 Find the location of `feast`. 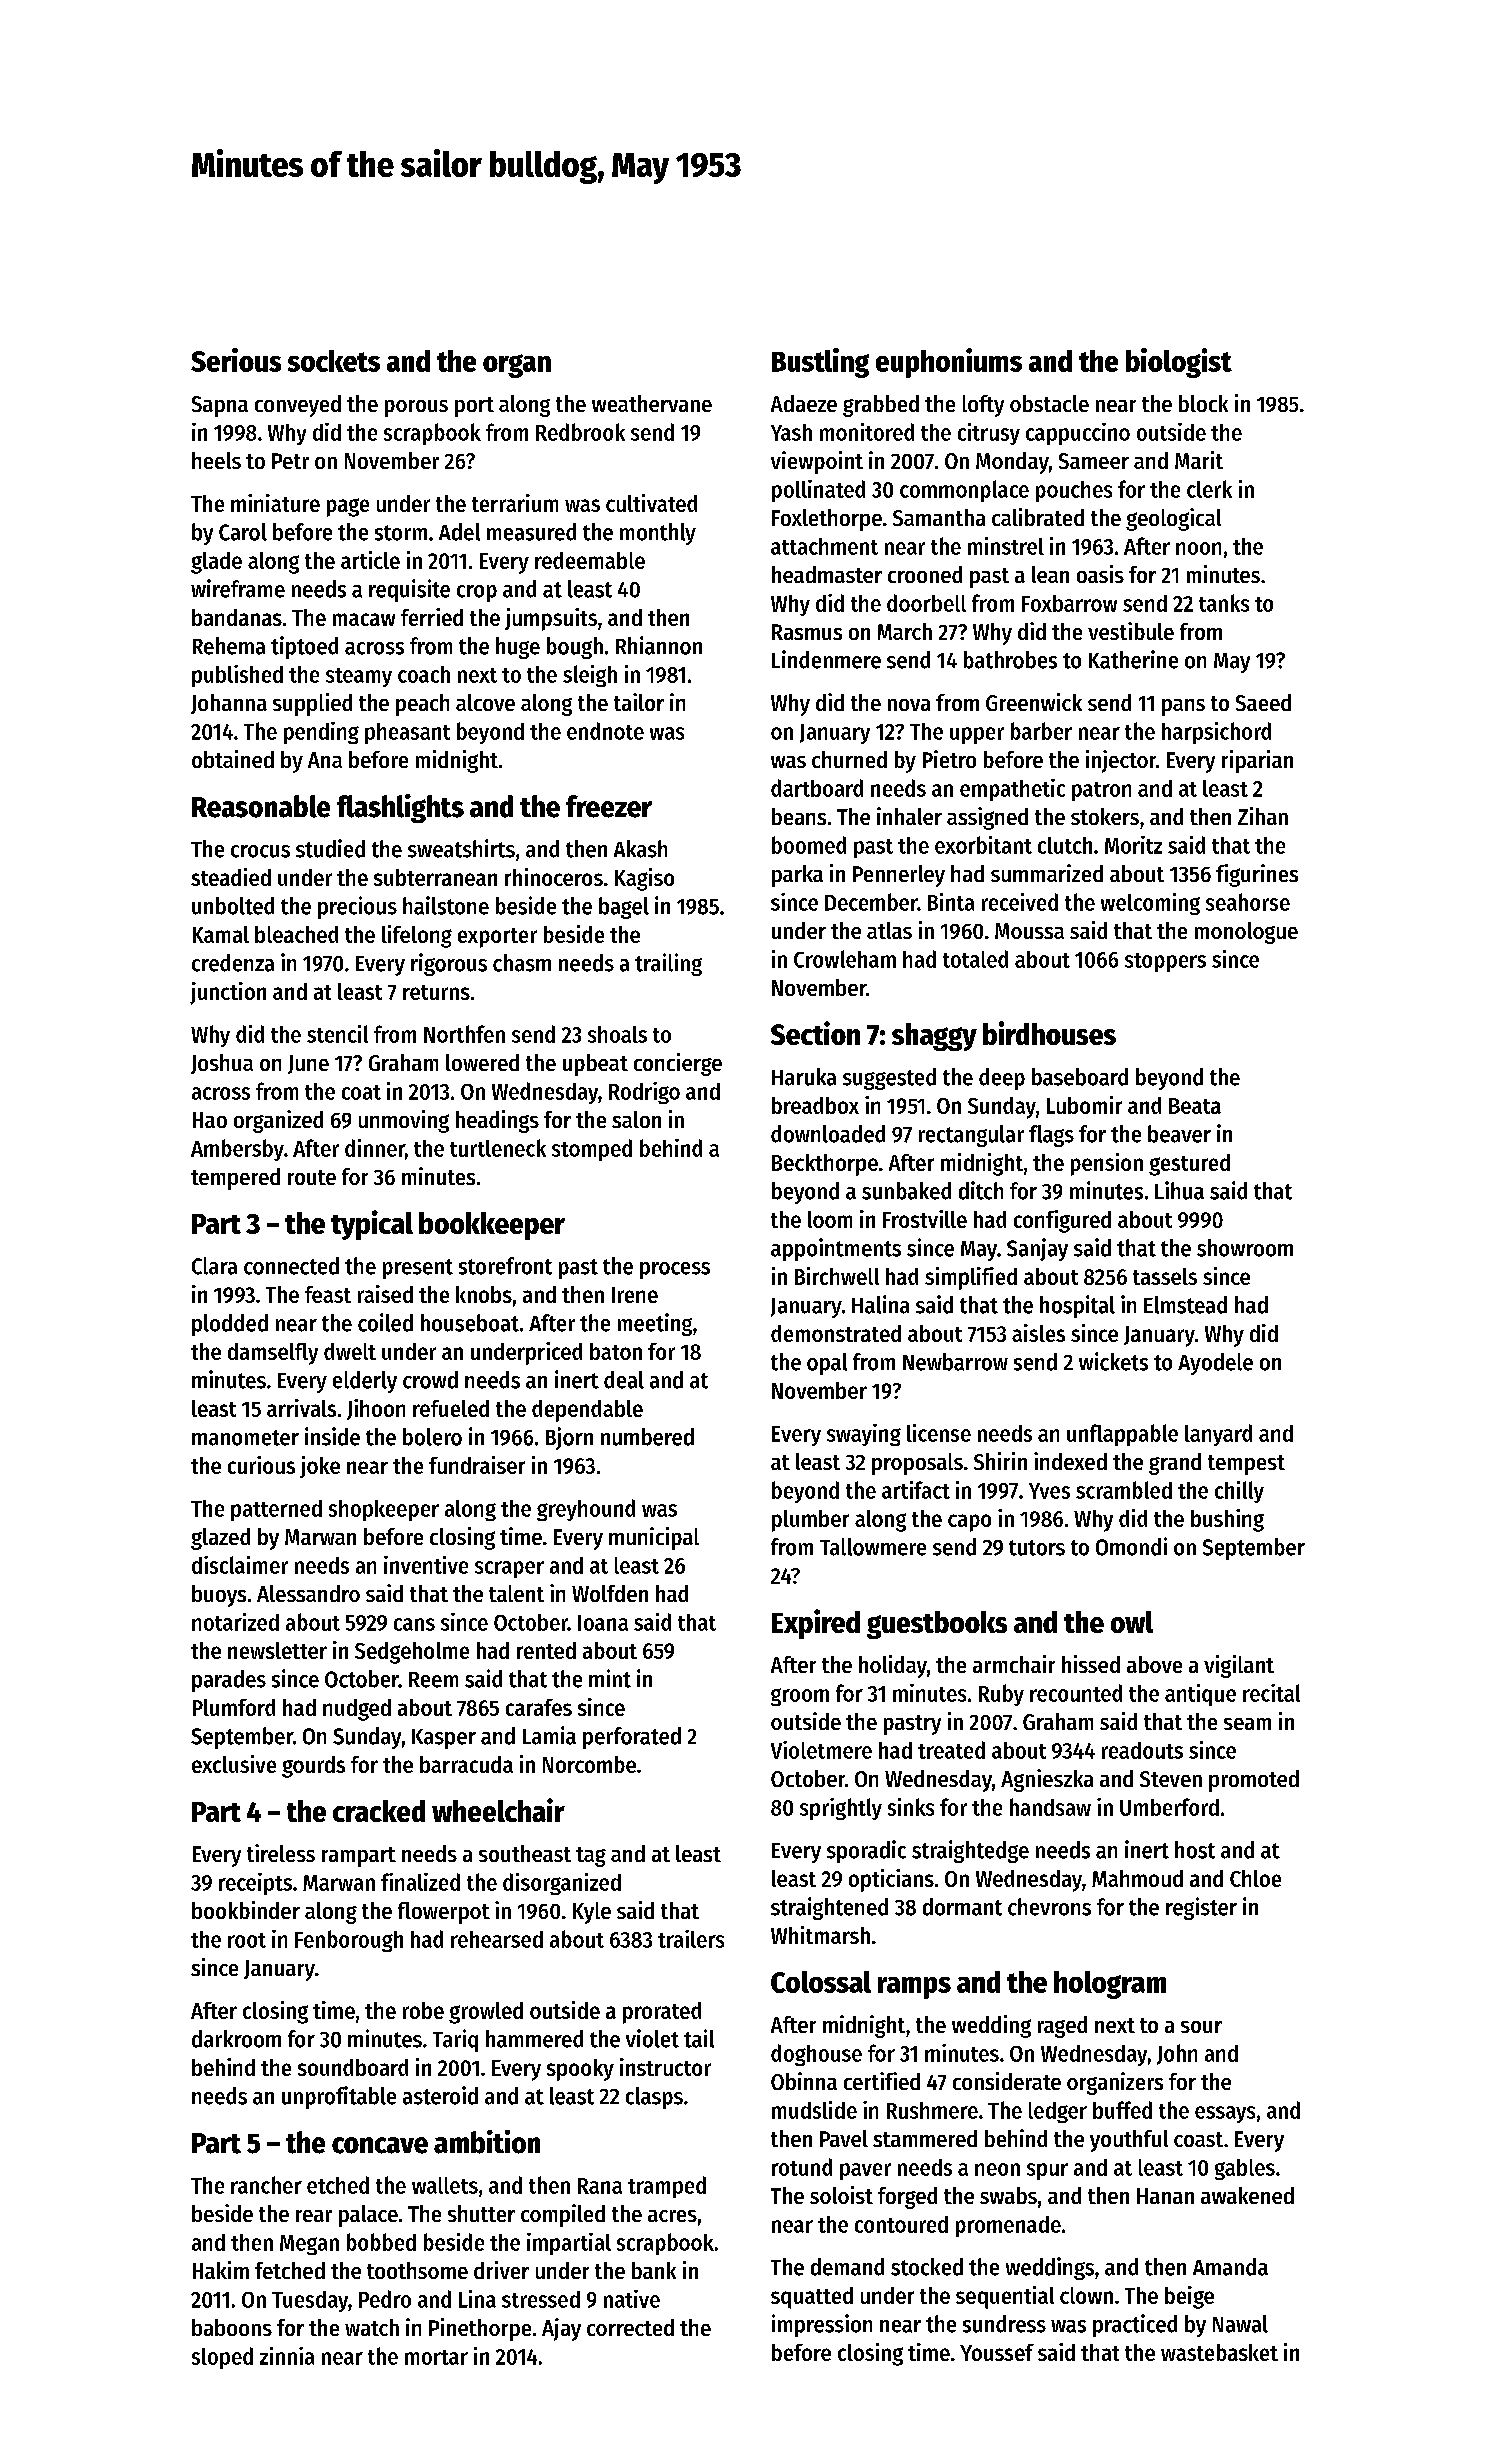

feast is located at coordinates (328, 1294).
